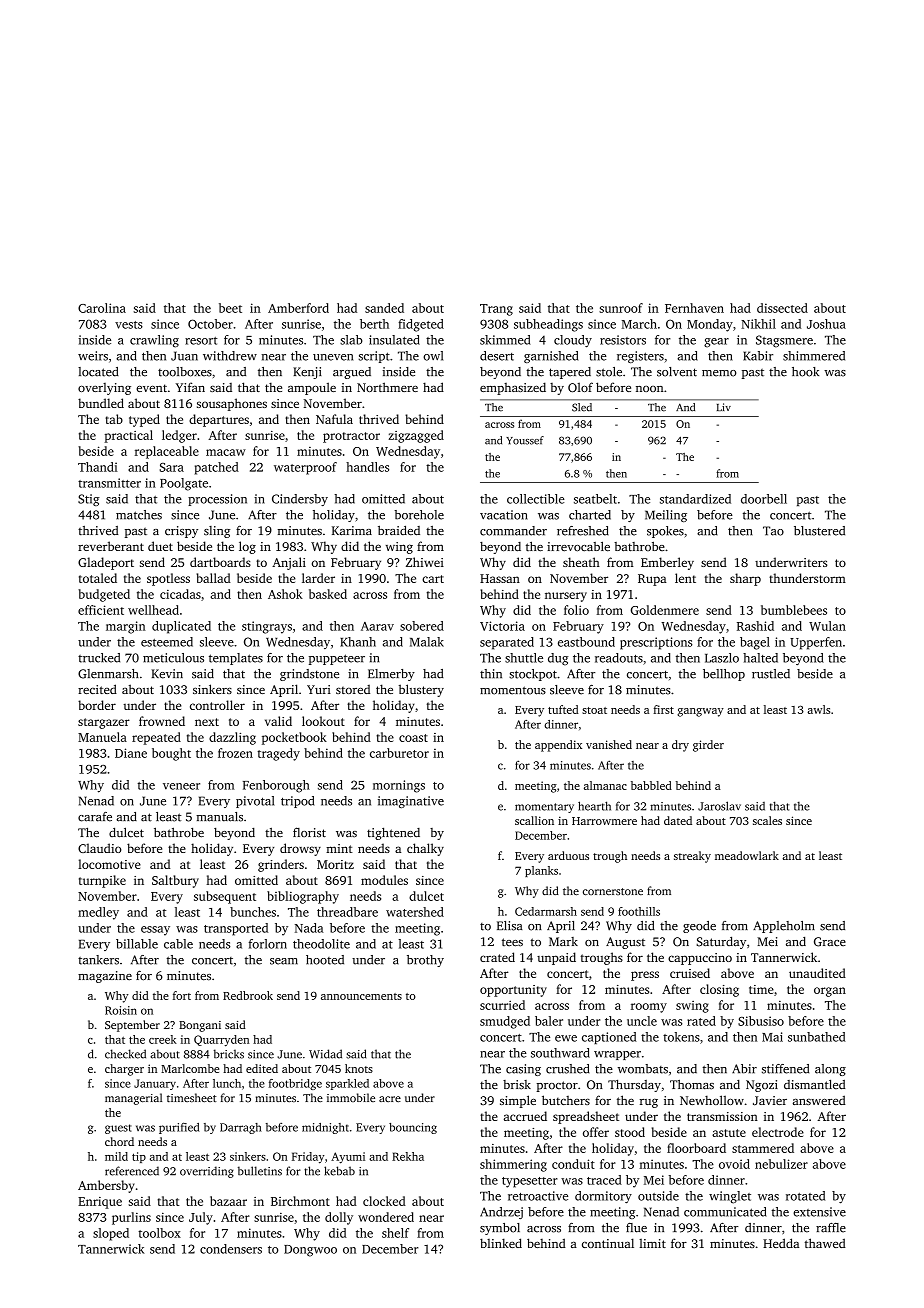  Describe the element at coordinates (154, 341) in the screenshot. I see `crawling` at that location.
